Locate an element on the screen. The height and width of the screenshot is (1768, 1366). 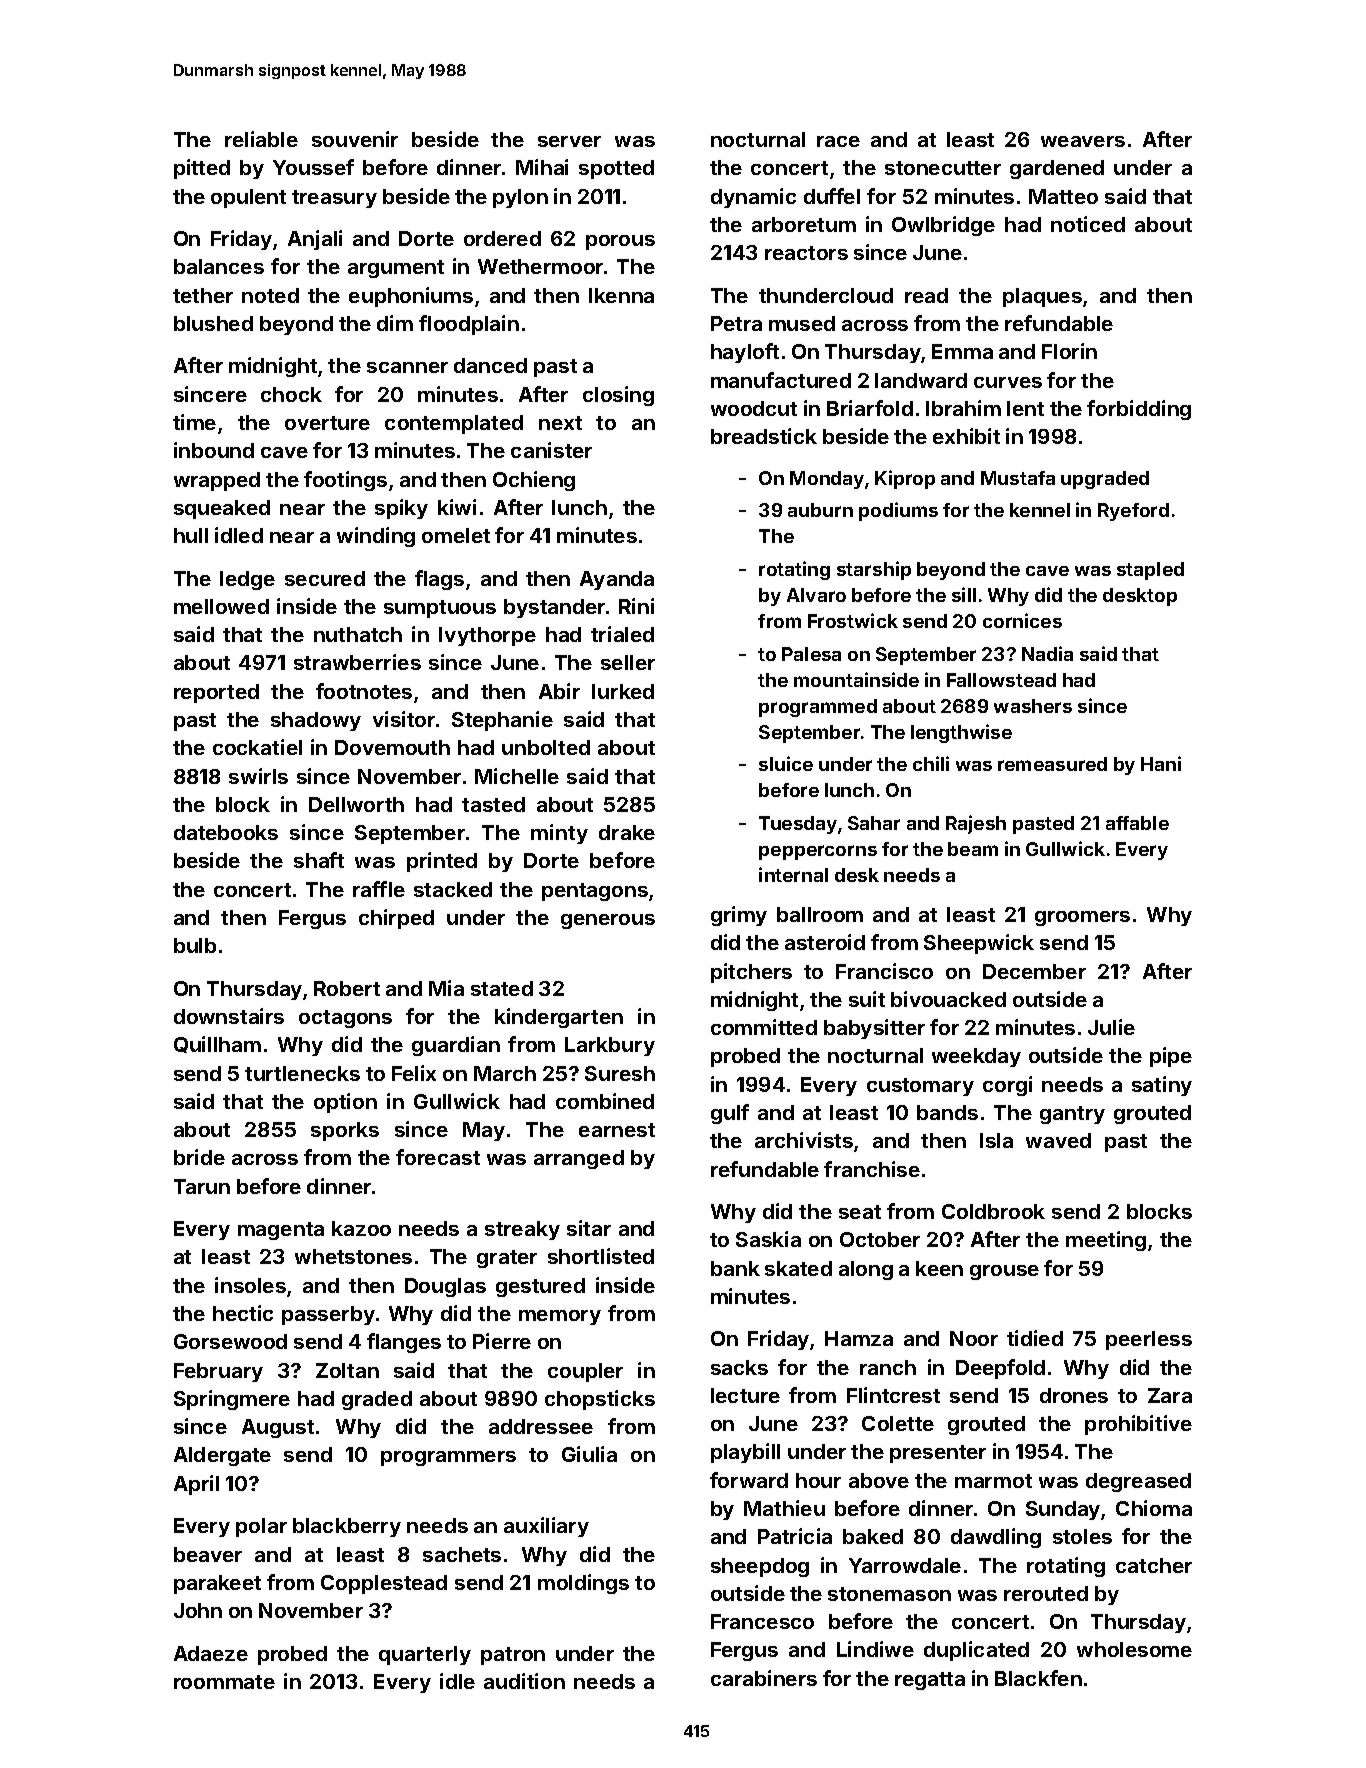
forbidding is located at coordinates (1139, 410).
